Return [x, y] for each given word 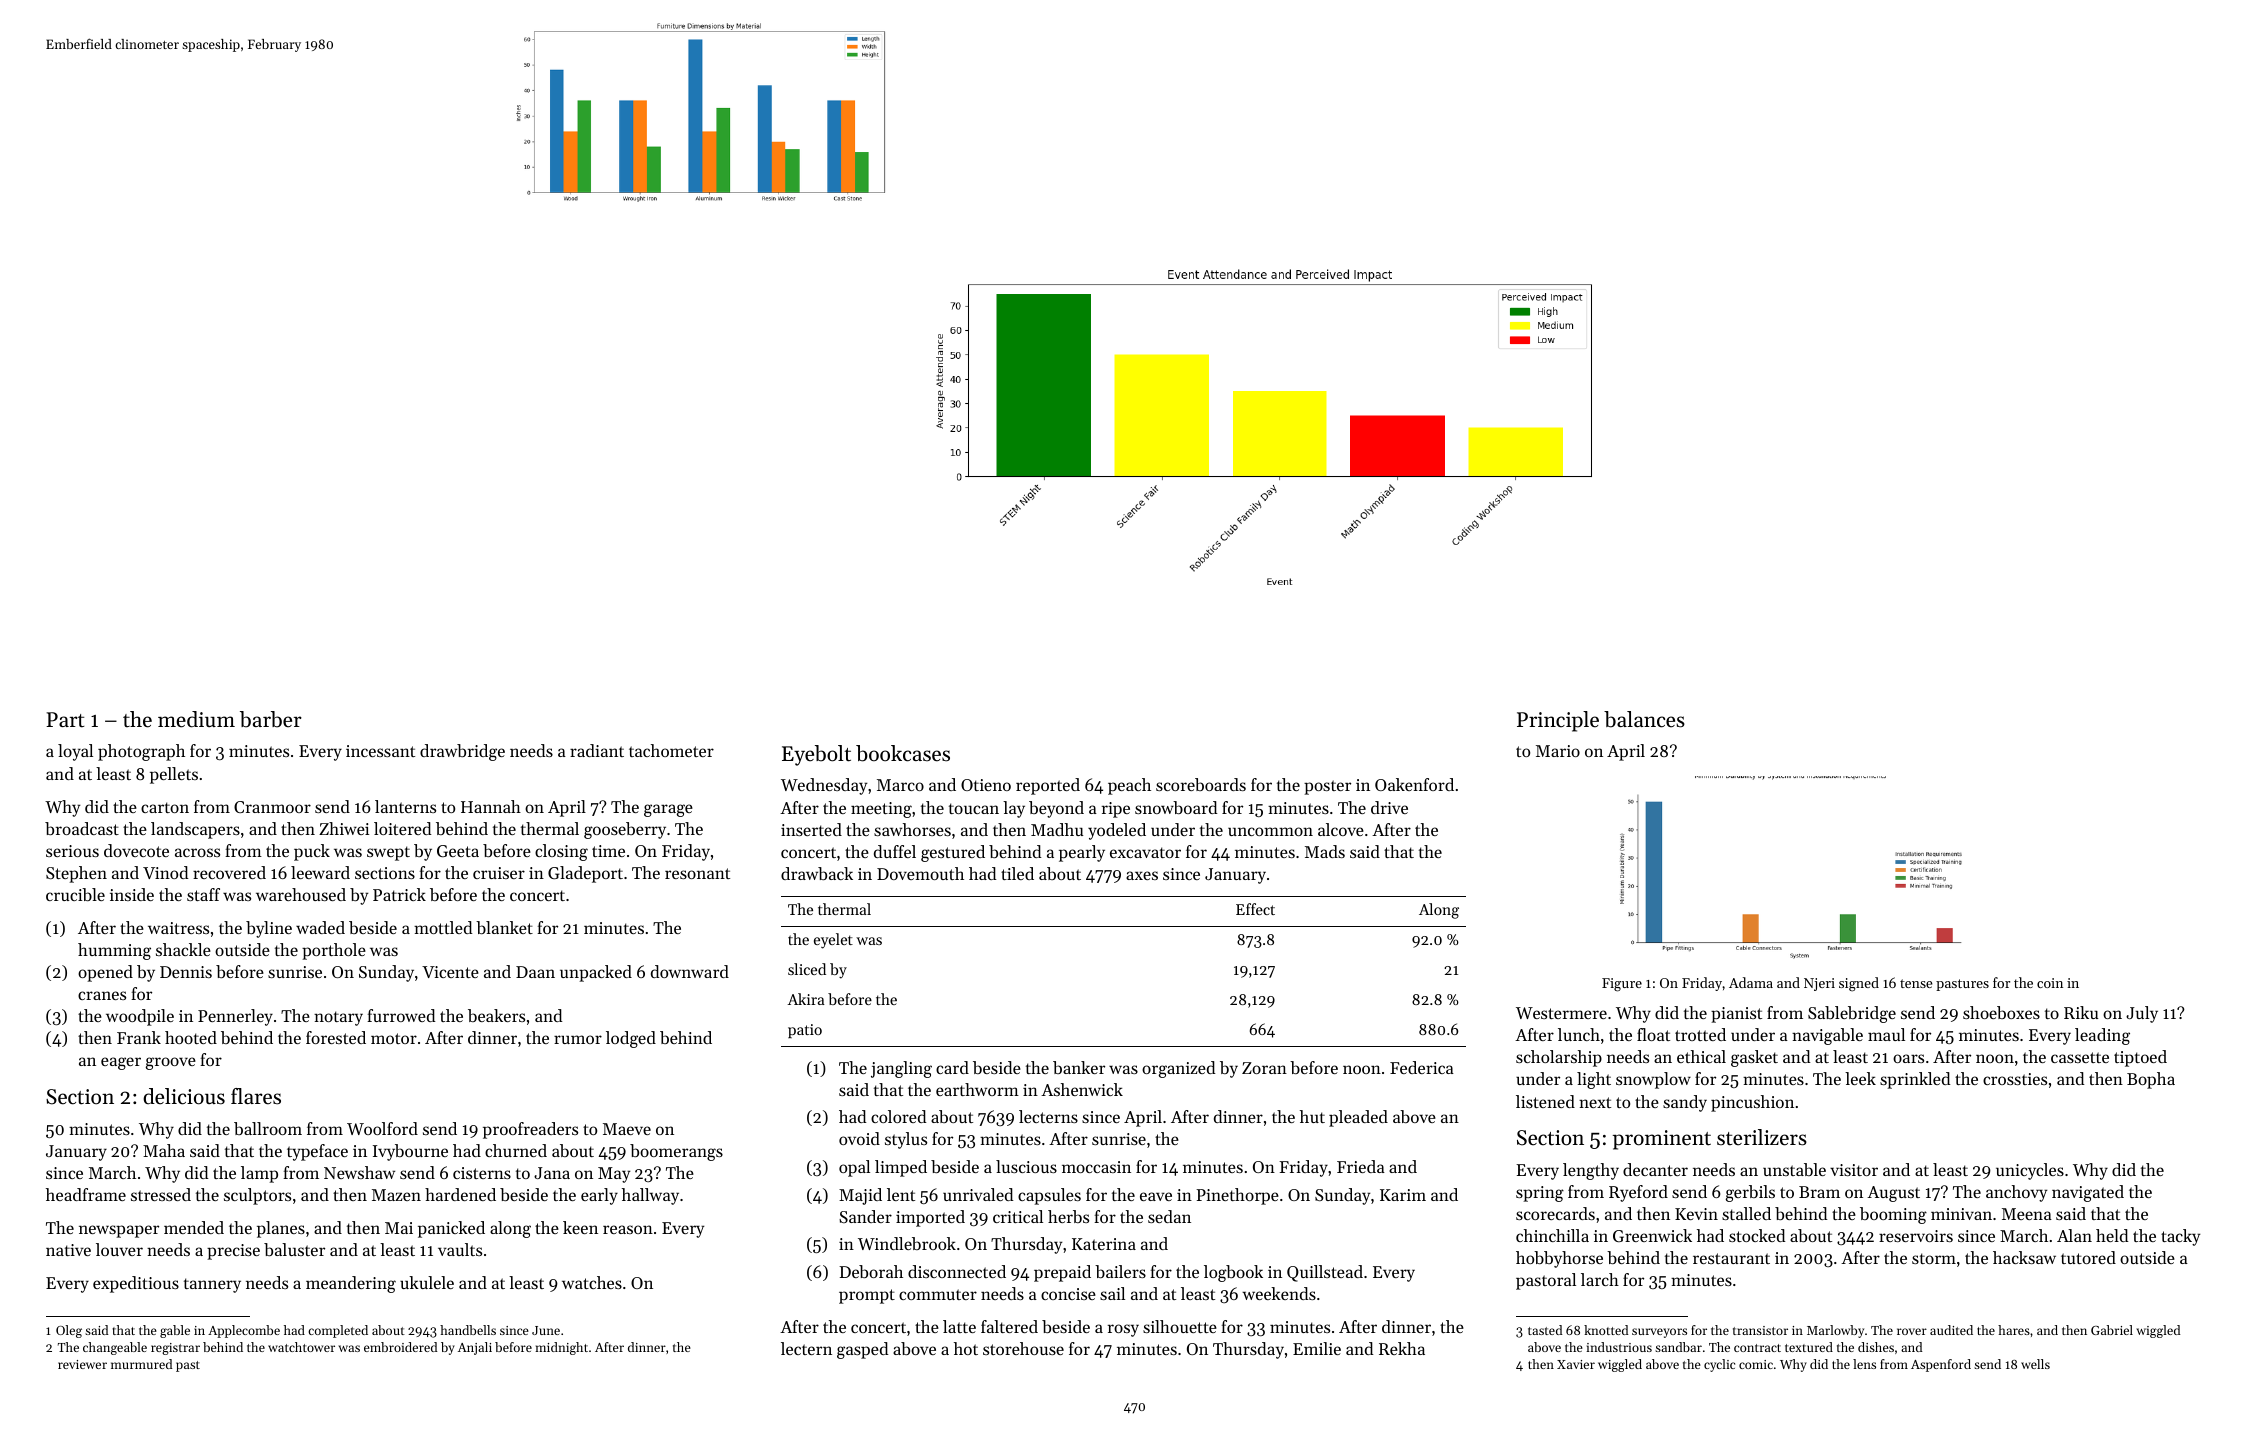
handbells [468, 1330]
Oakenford [1414, 784]
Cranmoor [272, 807]
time [608, 851]
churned [516, 1150]
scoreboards [1201, 784]
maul [1886, 1034]
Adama [1751, 982]
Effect [1255, 909]
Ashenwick [1082, 1089]
